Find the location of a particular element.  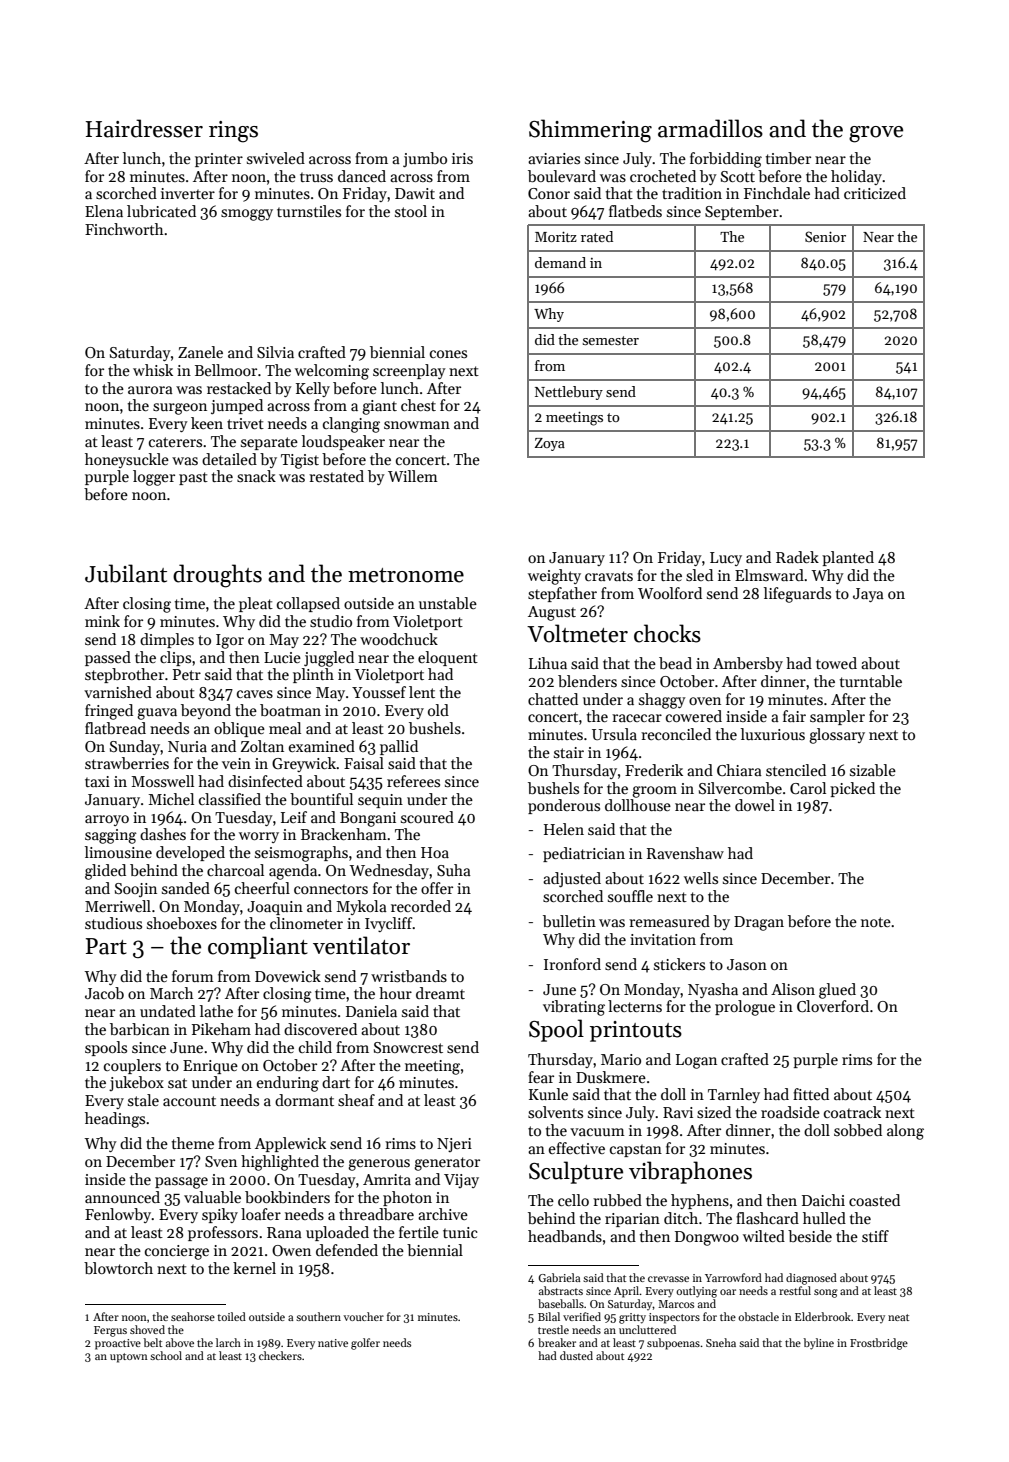

Ambersby is located at coordinates (748, 664).
